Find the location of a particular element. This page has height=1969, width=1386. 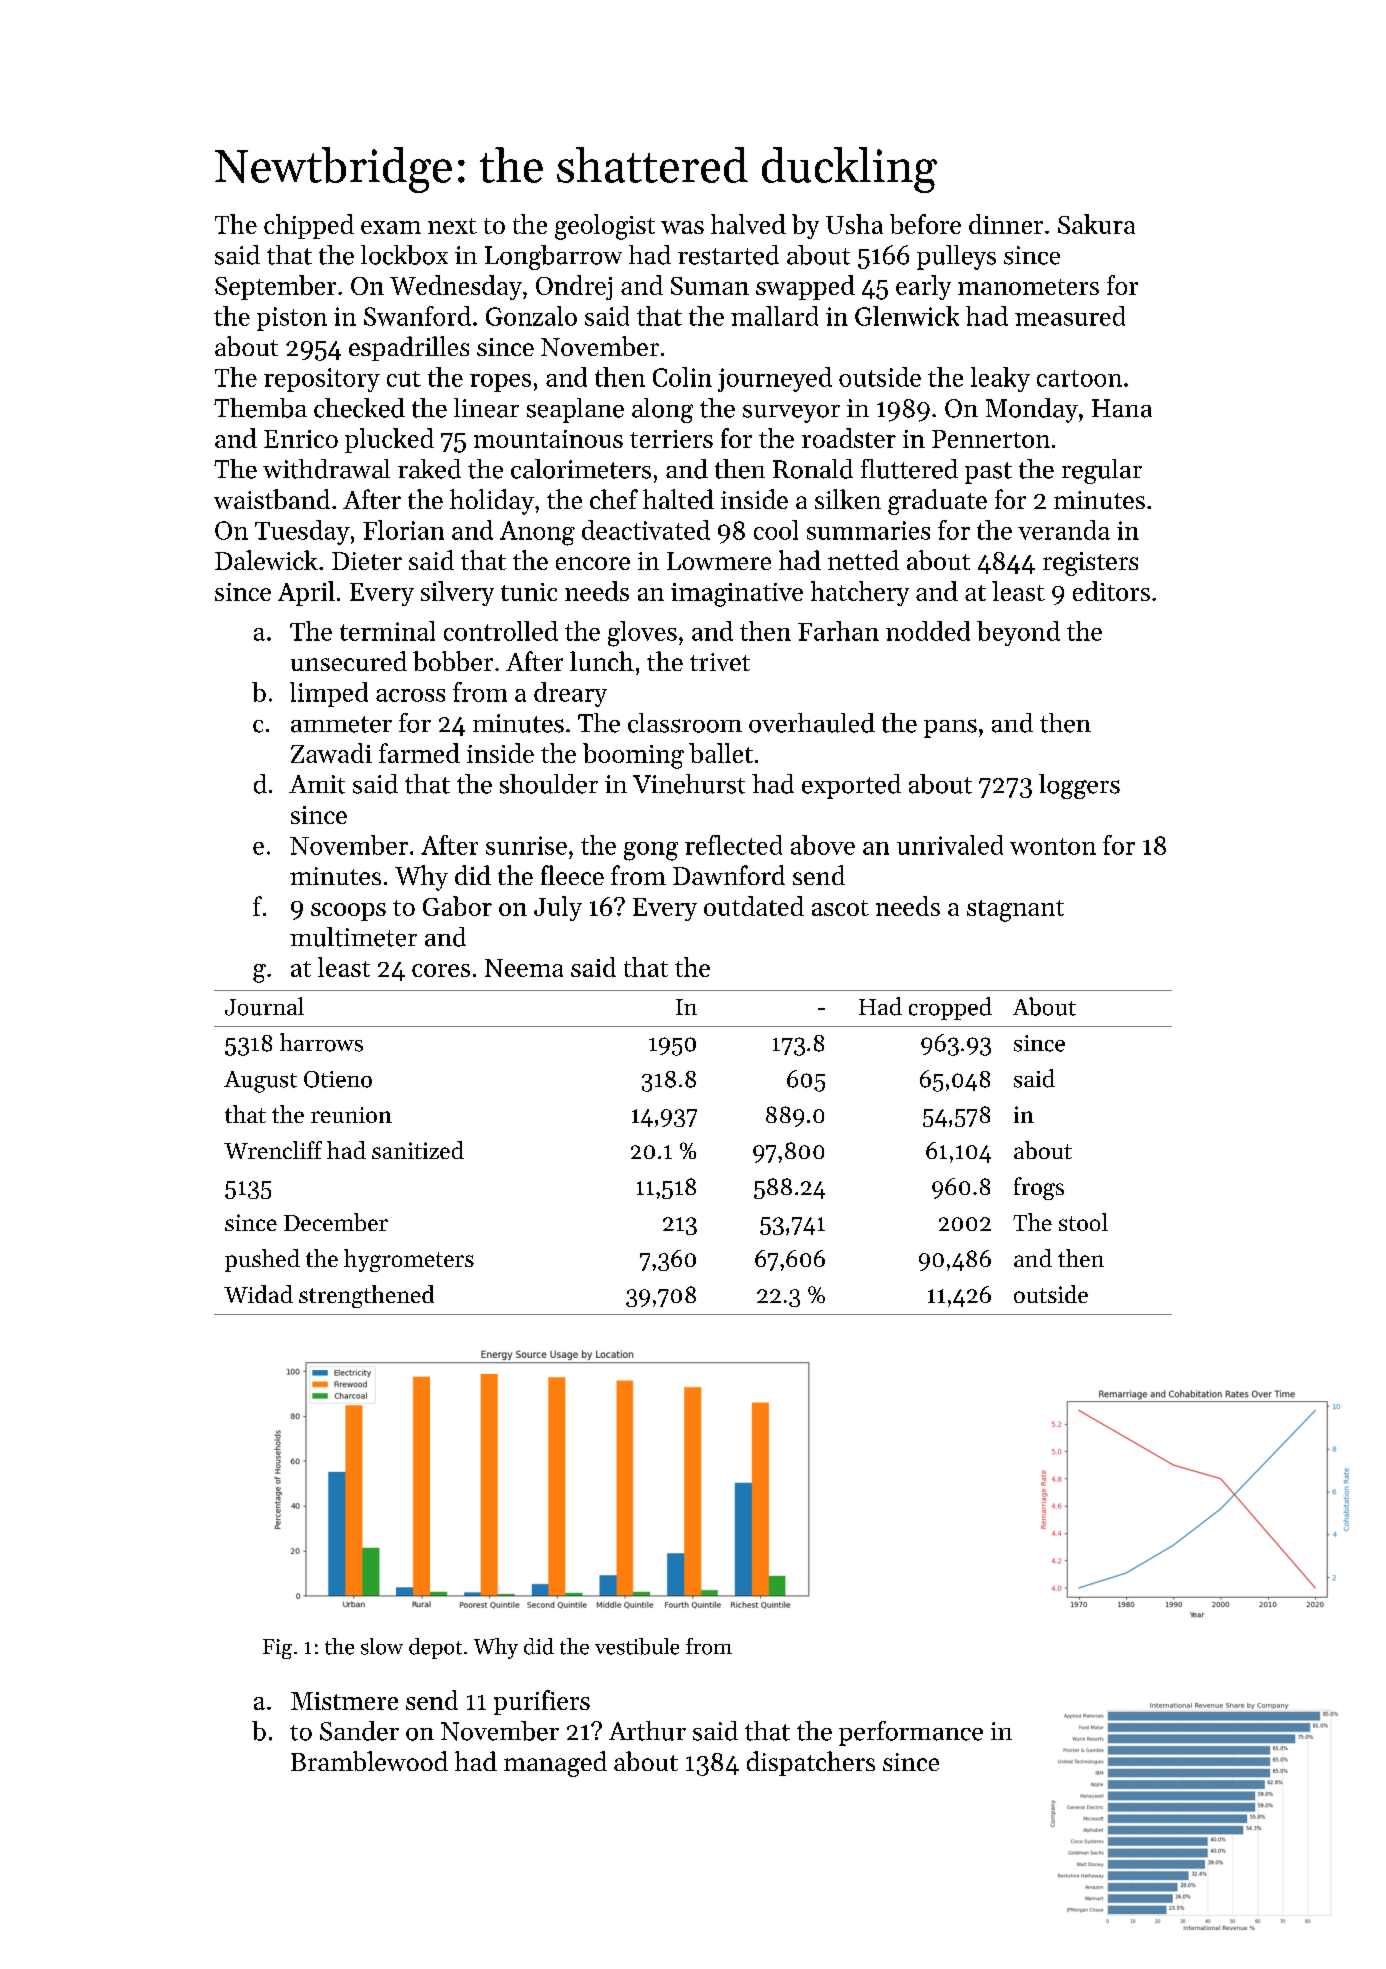

swapped is located at coordinates (805, 287).
